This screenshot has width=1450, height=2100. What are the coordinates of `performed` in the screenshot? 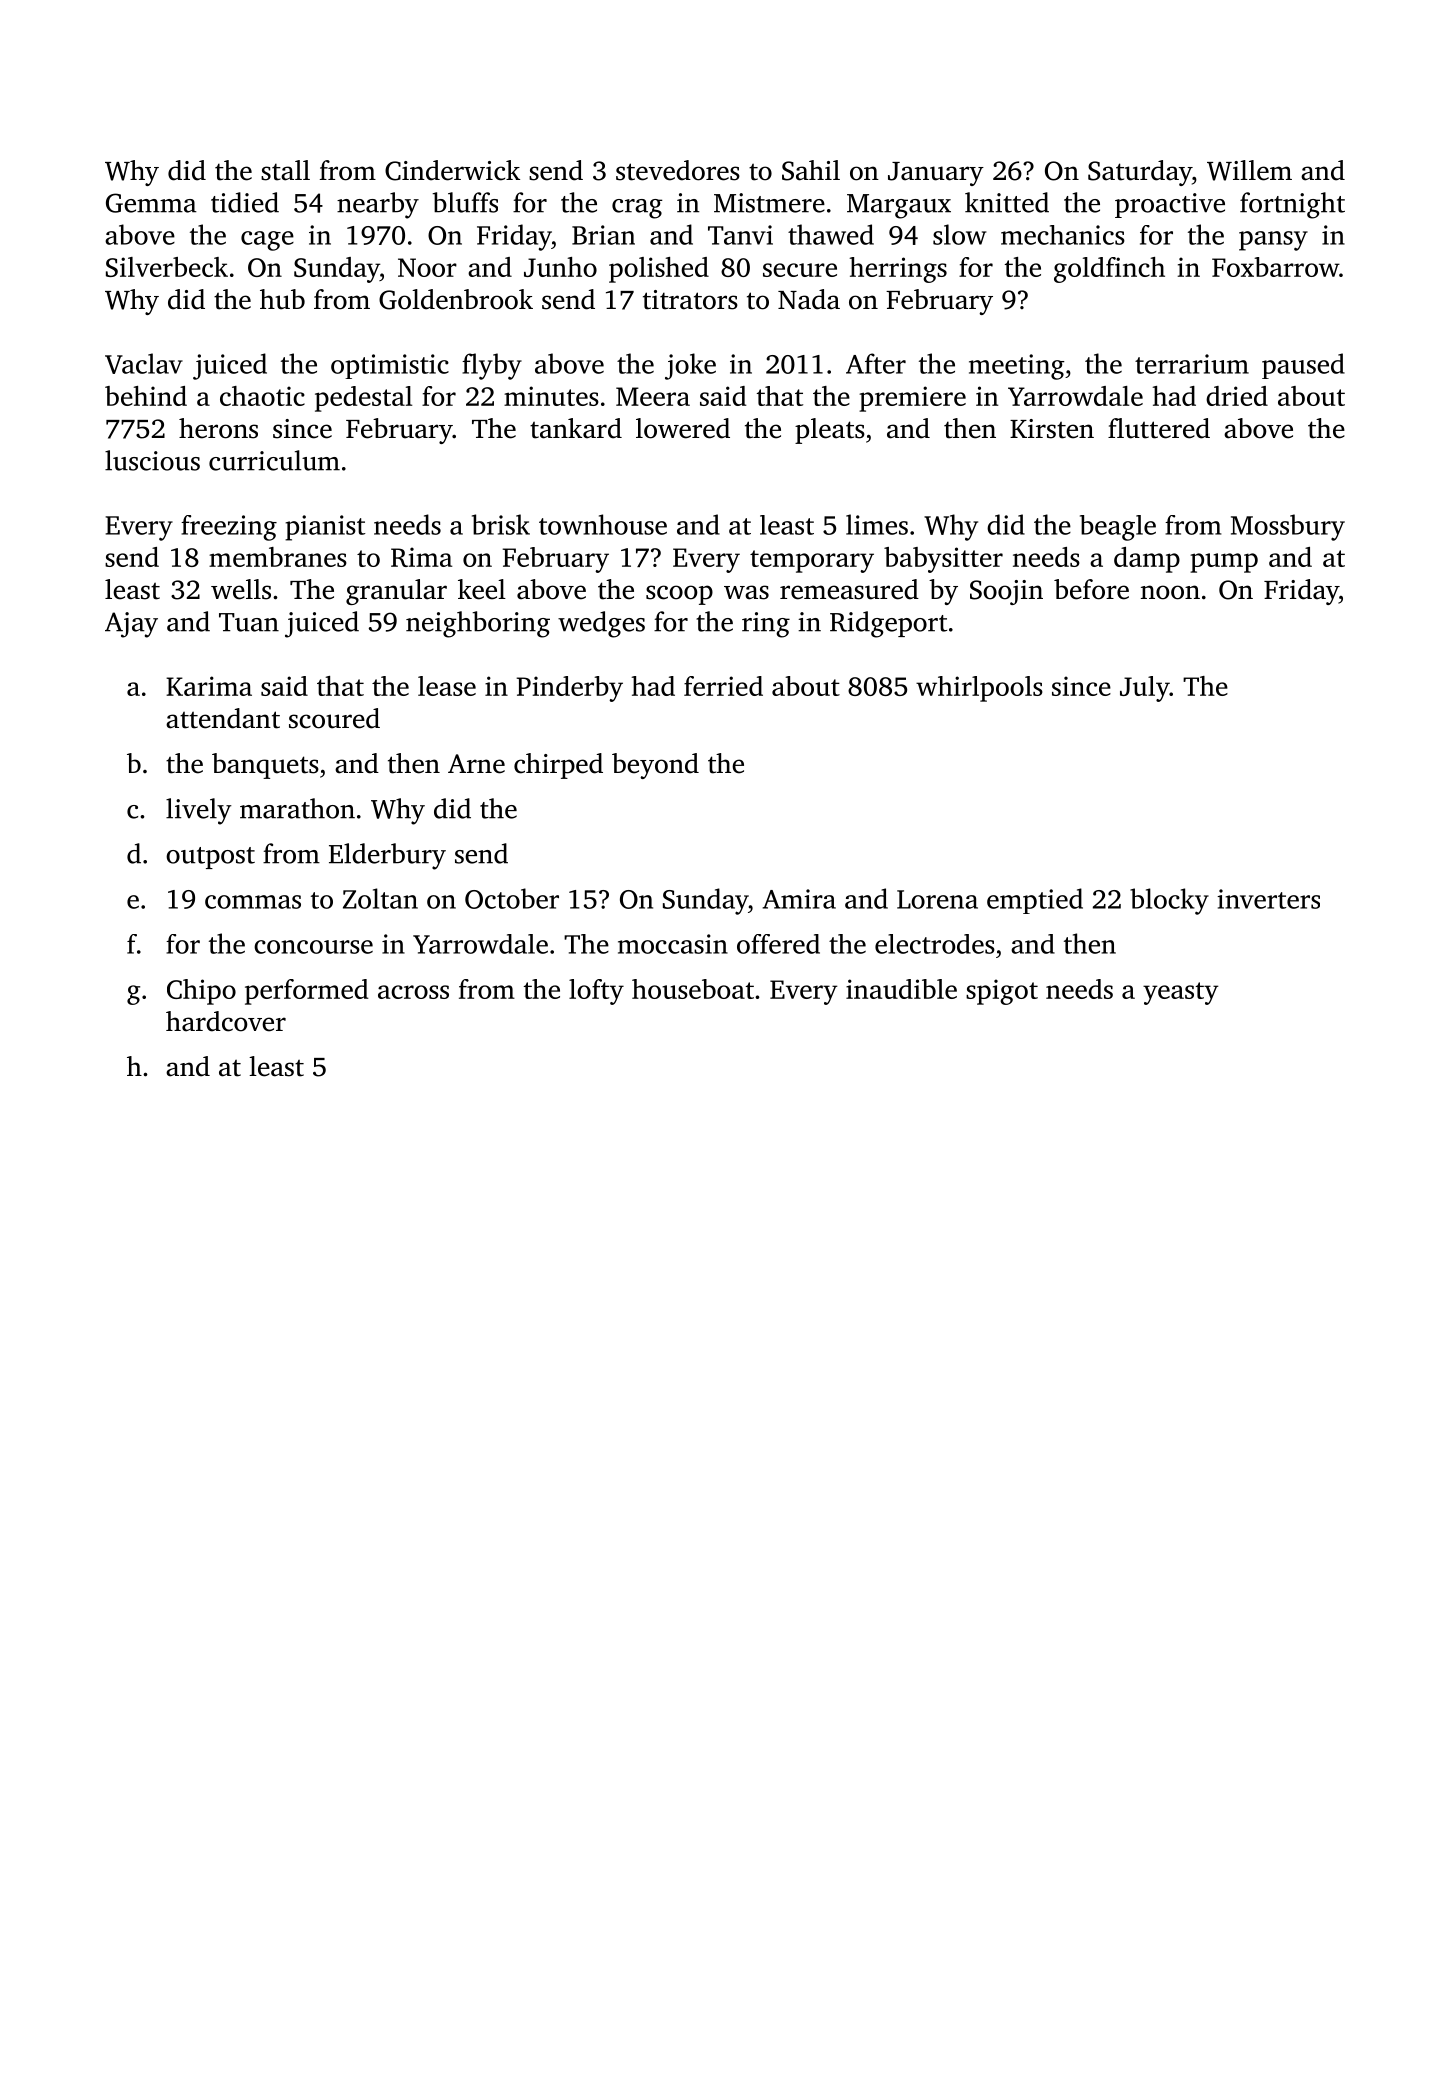 It's located at (306, 992).
